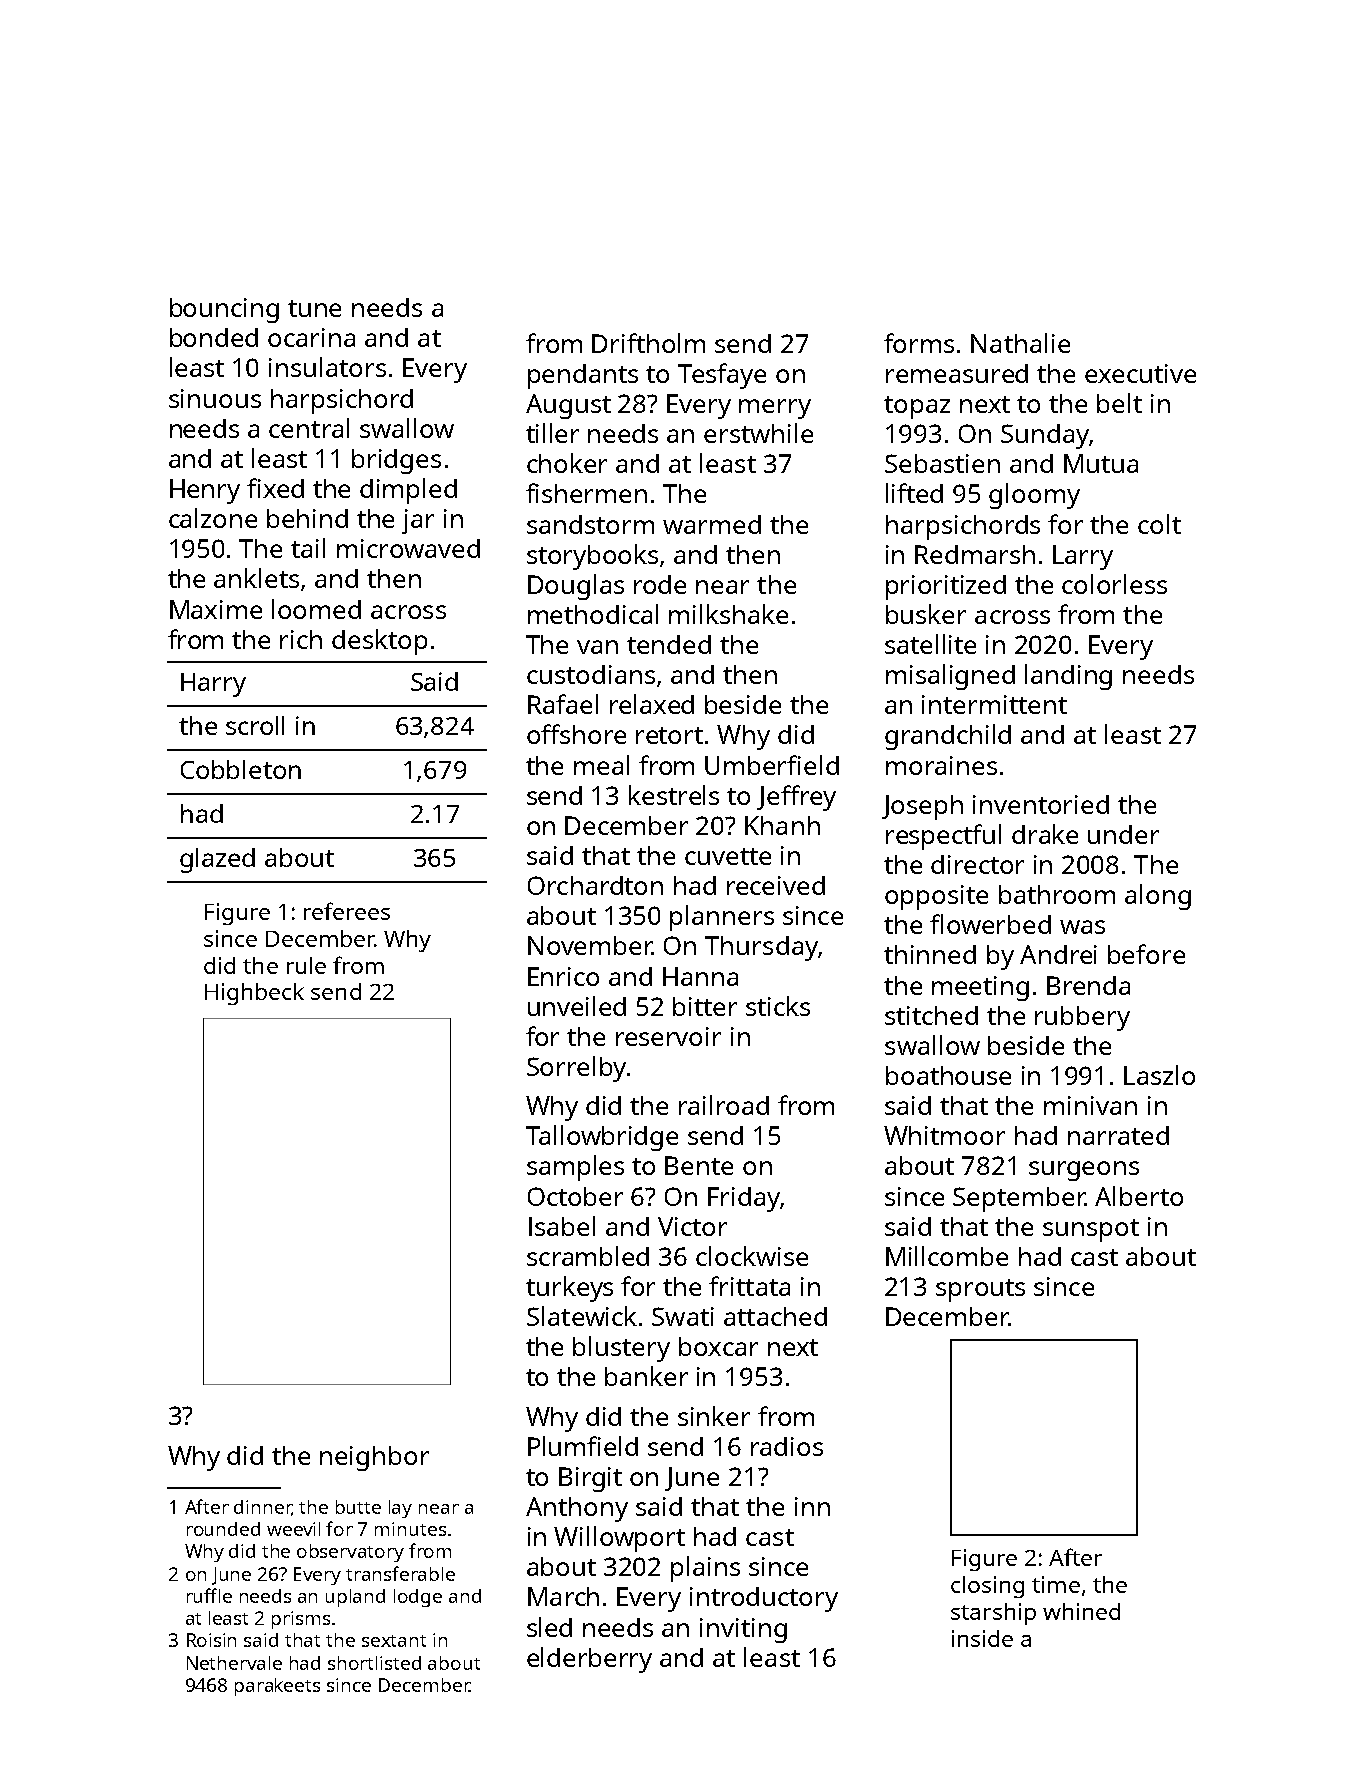 The height and width of the screenshot is (1774, 1371). Describe the element at coordinates (306, 965) in the screenshot. I see `rule` at that location.
